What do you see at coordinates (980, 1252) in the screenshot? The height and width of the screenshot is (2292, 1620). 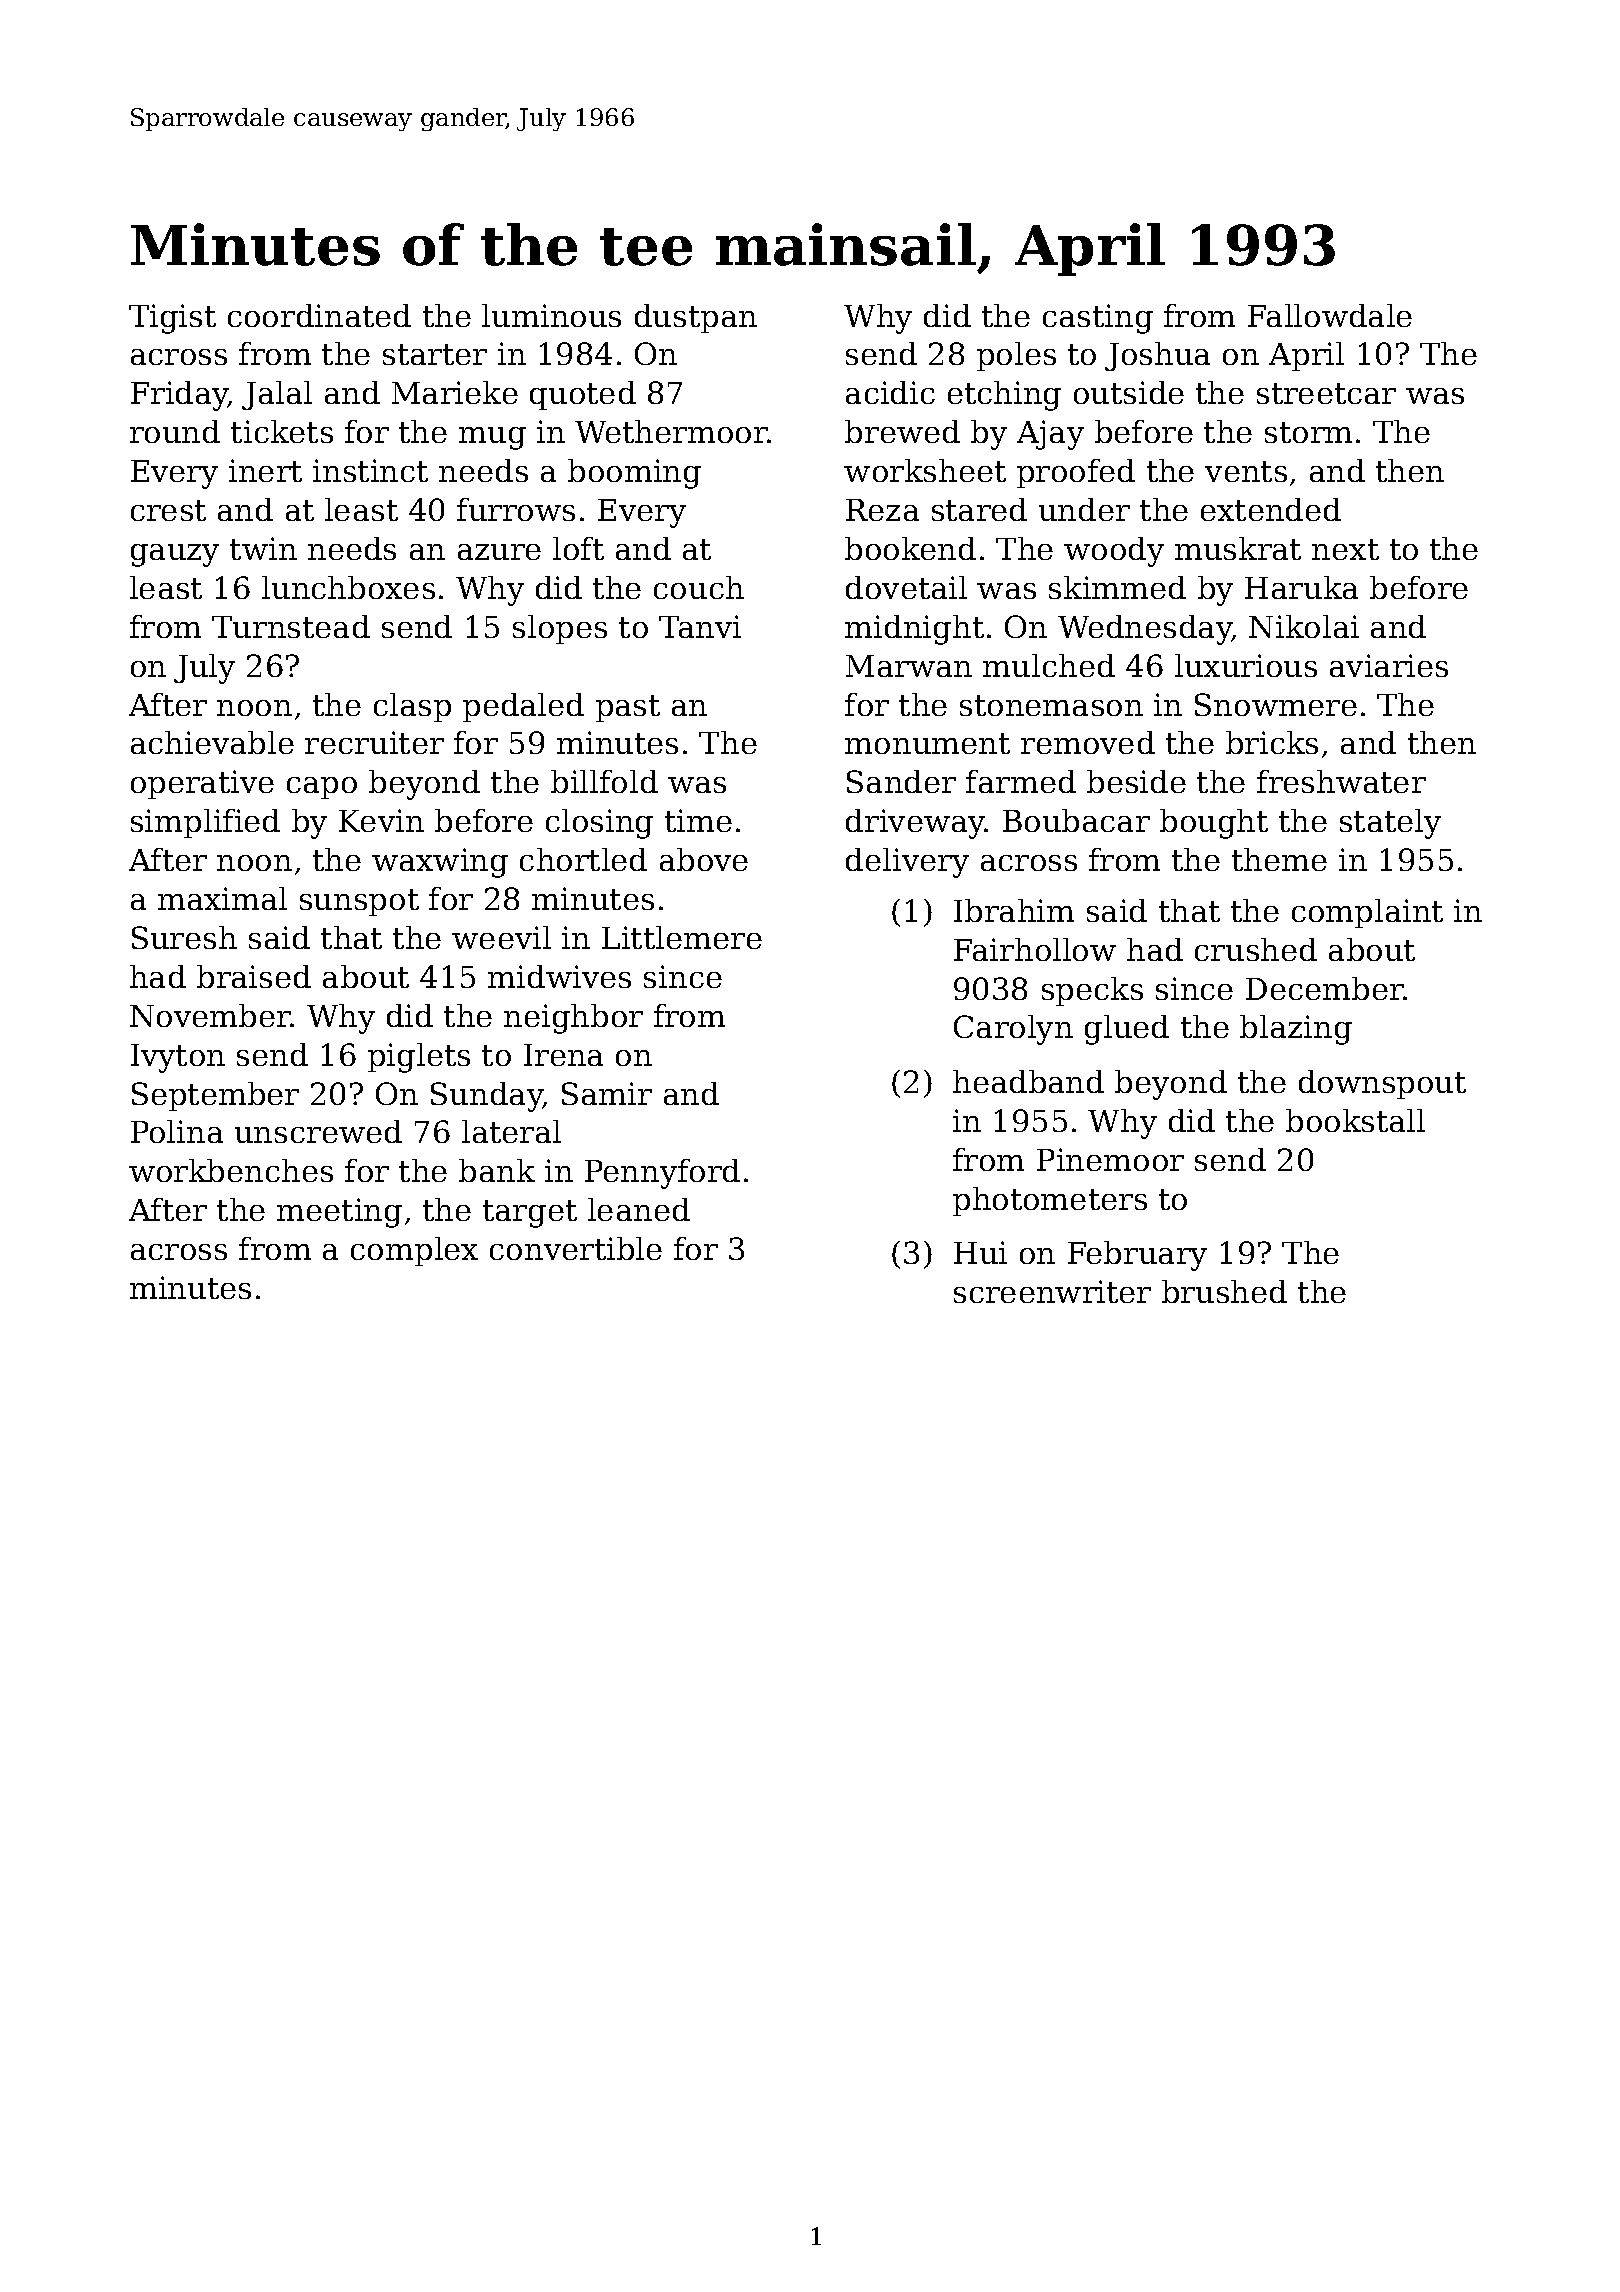 I see `Hui` at bounding box center [980, 1252].
